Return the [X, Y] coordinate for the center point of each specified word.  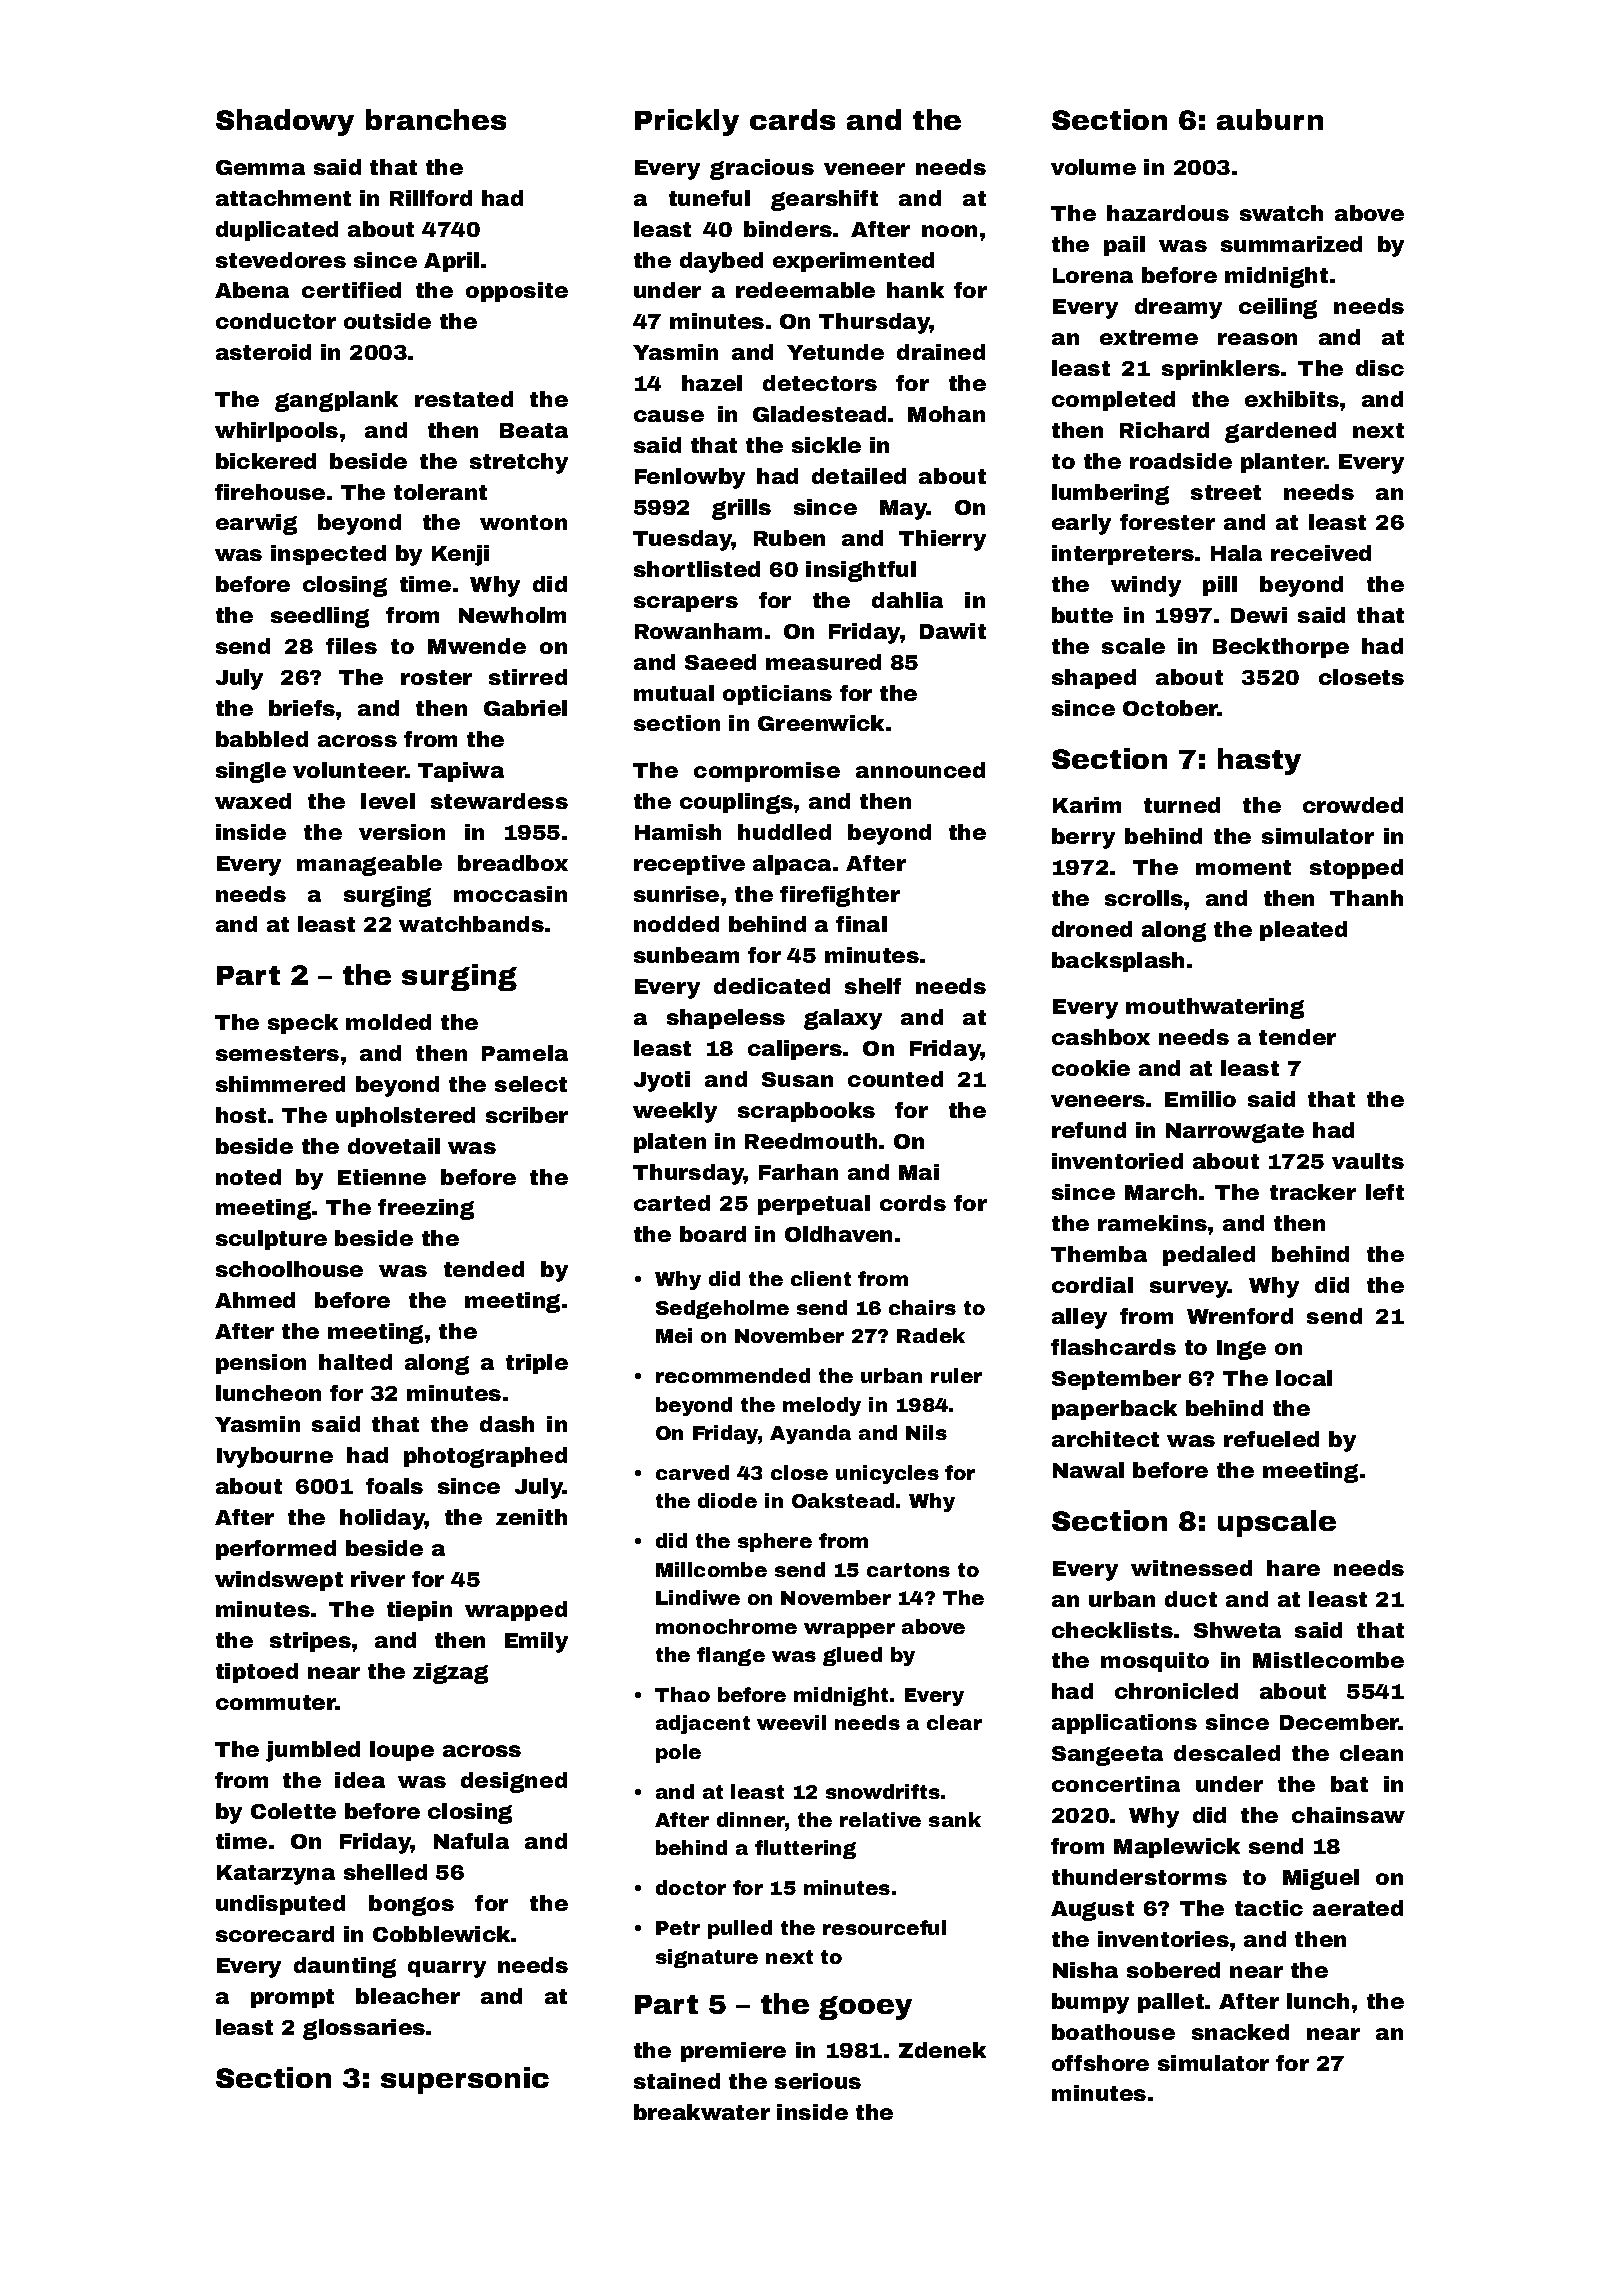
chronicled [1176, 1691]
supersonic [465, 2080]
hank [915, 290]
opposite [517, 292]
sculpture [271, 1240]
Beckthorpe [1281, 648]
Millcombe [711, 1569]
